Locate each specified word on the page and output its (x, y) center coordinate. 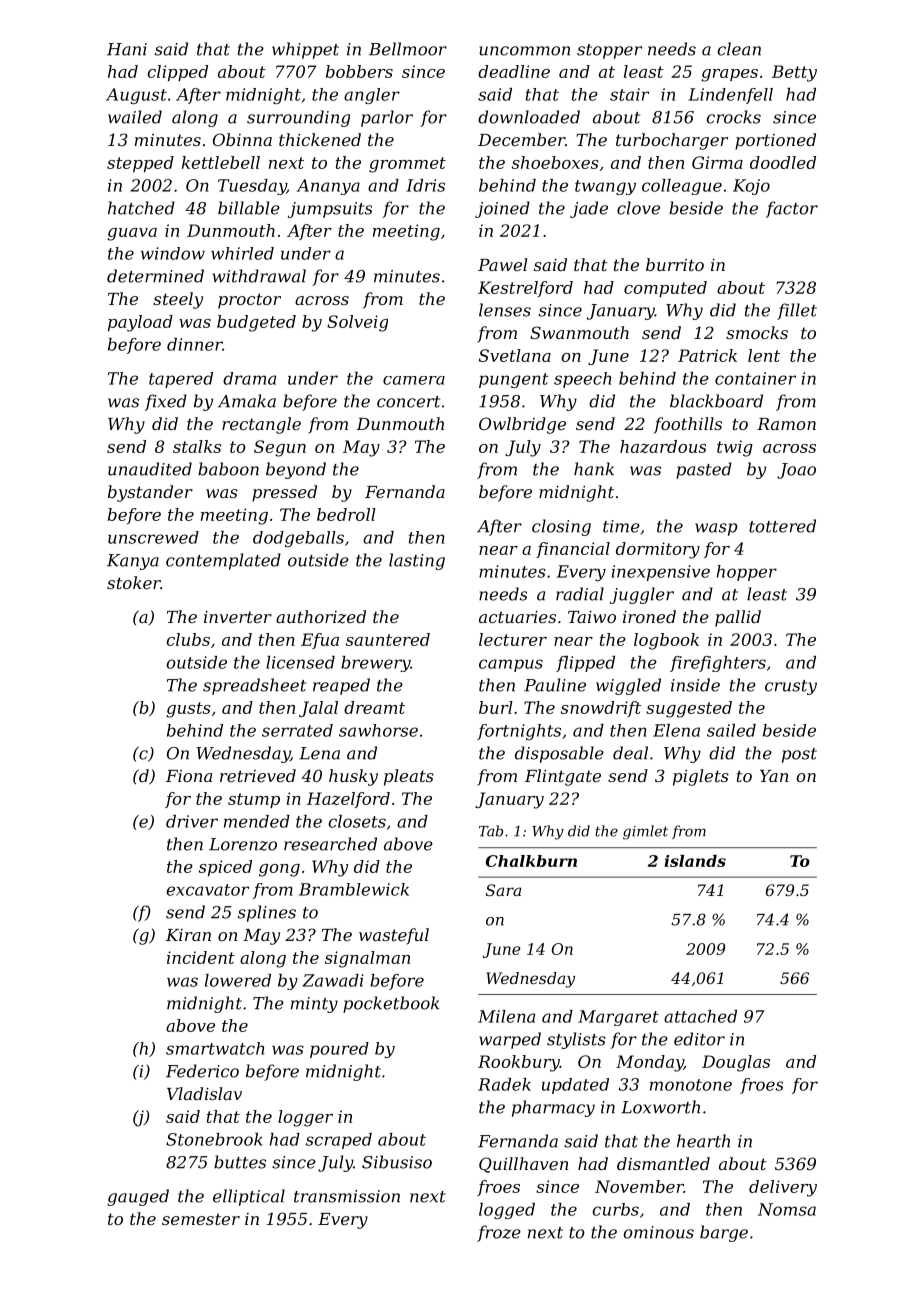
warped (510, 1040)
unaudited (150, 469)
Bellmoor (408, 49)
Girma (717, 162)
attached (700, 1016)
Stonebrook (214, 1139)
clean (739, 49)
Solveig (357, 323)
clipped (177, 73)
